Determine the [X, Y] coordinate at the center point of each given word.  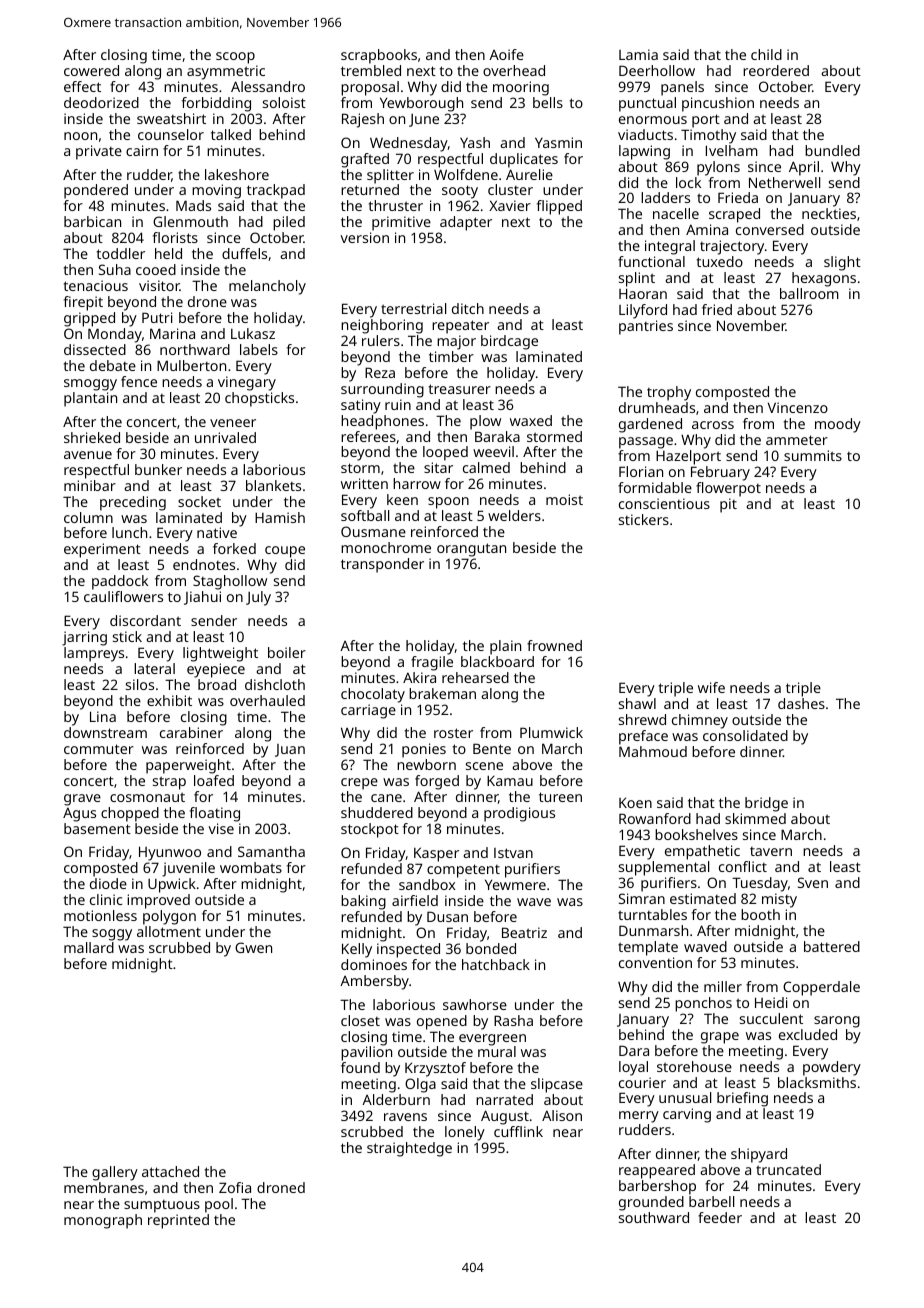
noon [80, 136]
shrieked [92, 437]
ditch [468, 308]
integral [670, 247]
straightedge [409, 1149]
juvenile [188, 869]
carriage [368, 711]
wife [711, 687]
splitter [390, 176]
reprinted [178, 1221]
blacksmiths [817, 1082]
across [713, 425]
